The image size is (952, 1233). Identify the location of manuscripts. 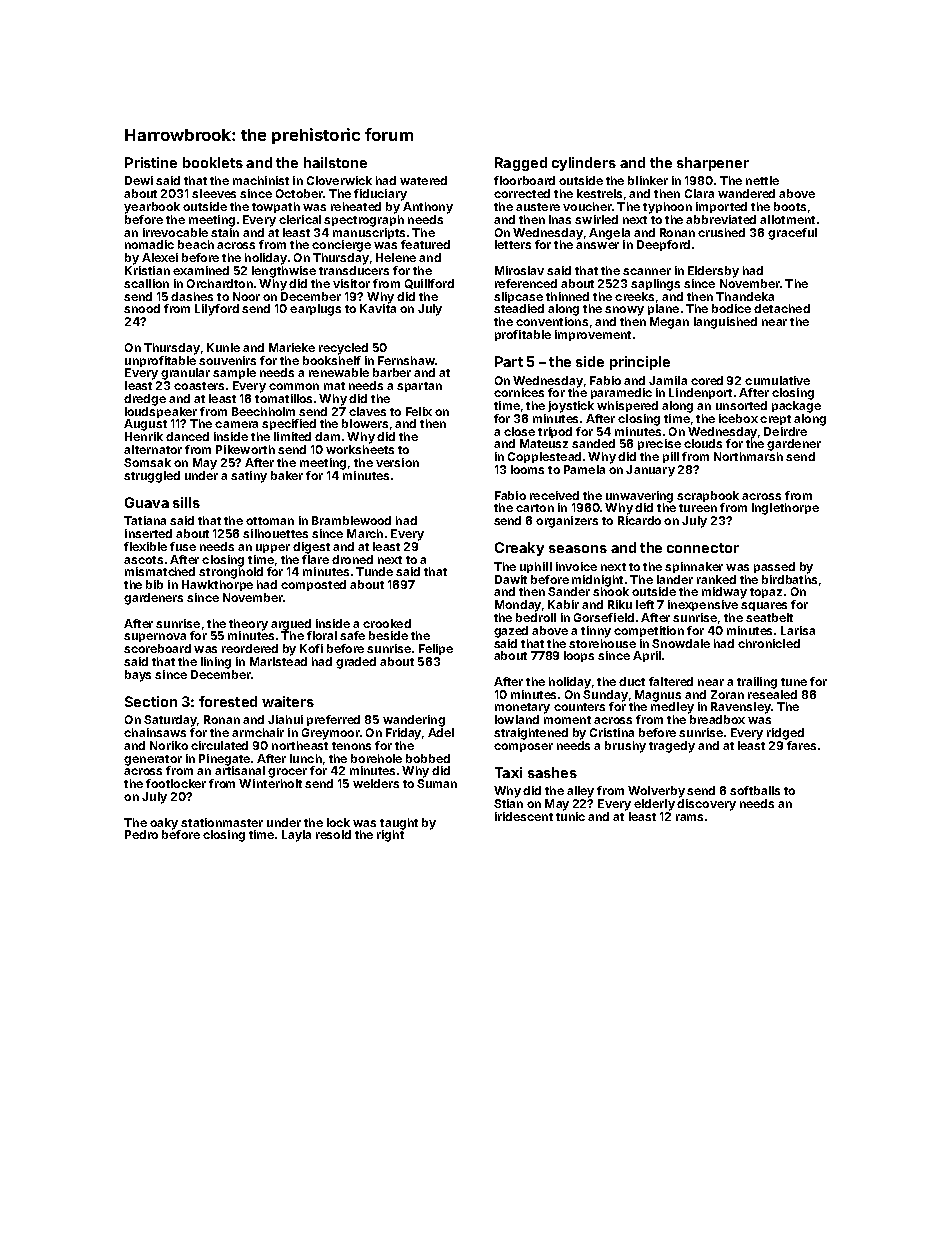
(369, 233).
